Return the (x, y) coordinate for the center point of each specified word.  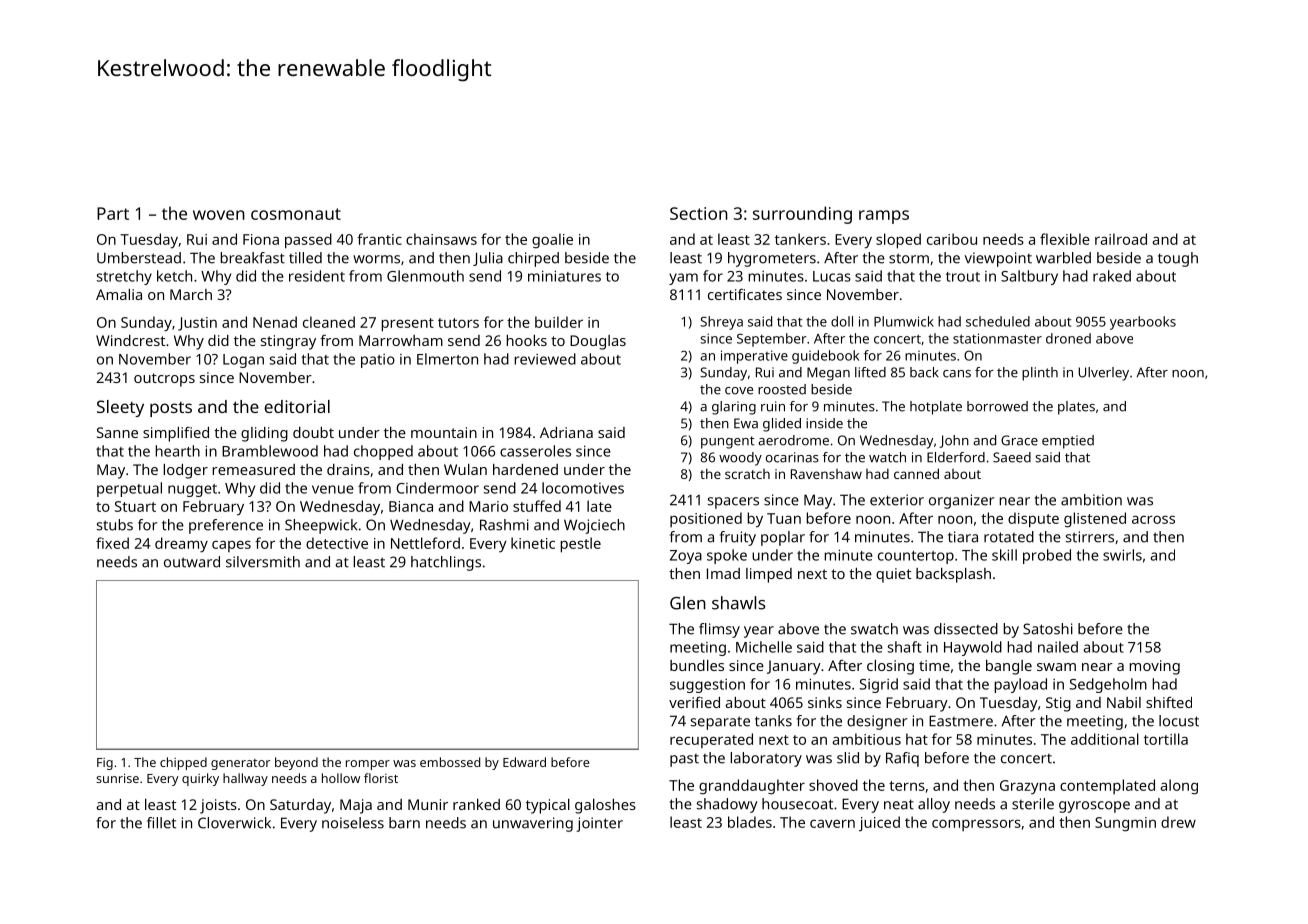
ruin (773, 406)
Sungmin (1125, 824)
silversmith (263, 562)
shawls (738, 603)
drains (348, 469)
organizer (961, 501)
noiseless (353, 823)
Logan (243, 361)
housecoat (797, 804)
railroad (1121, 239)
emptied (1068, 442)
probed (1047, 556)
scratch (747, 474)
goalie (552, 241)
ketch (174, 276)
